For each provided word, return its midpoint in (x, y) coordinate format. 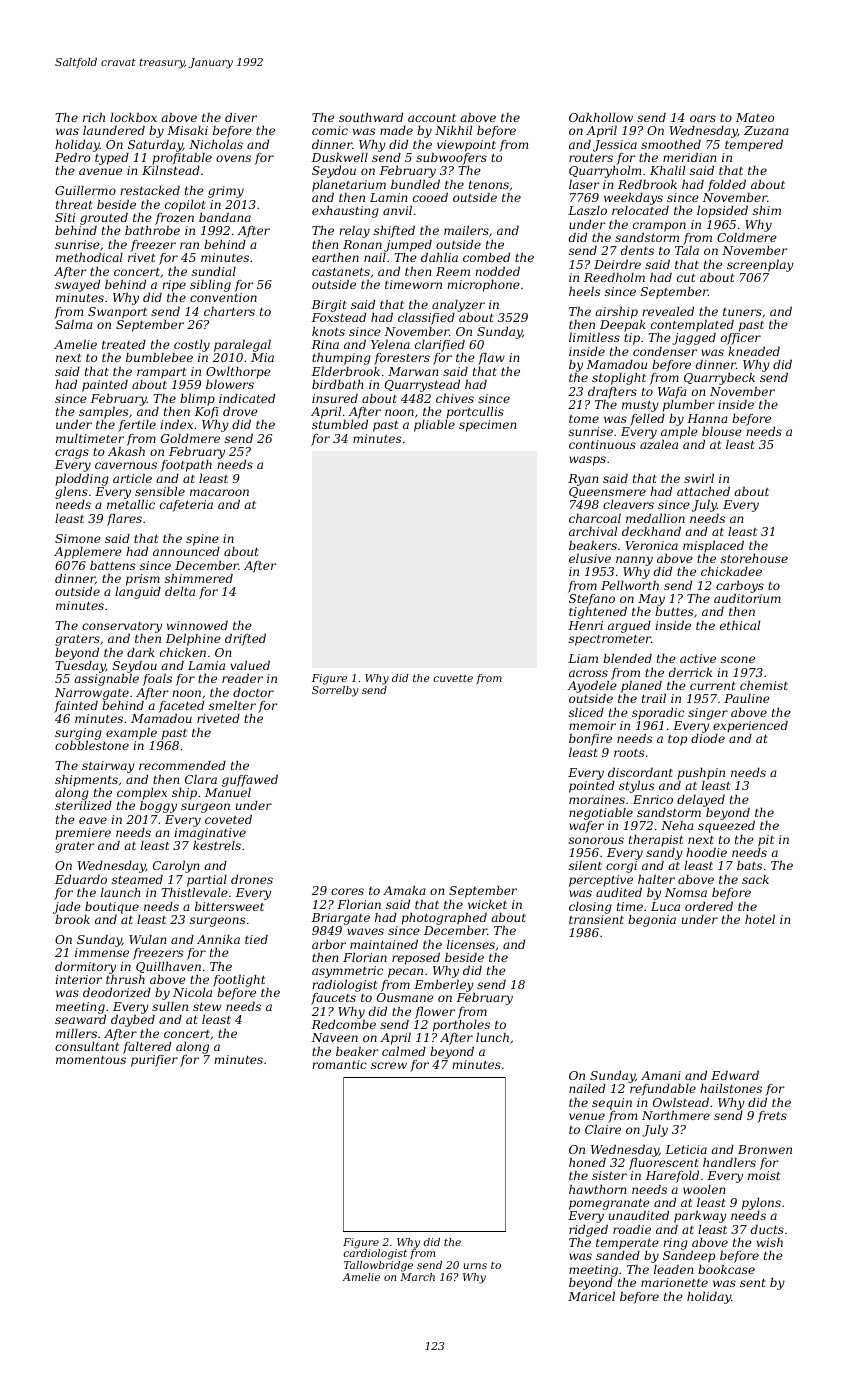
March (417, 1277)
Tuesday (80, 667)
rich (94, 117)
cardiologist (375, 1254)
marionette (674, 1282)
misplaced (713, 547)
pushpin (701, 774)
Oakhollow (601, 117)
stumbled (340, 424)
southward (371, 117)
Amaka (404, 890)
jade (67, 908)
